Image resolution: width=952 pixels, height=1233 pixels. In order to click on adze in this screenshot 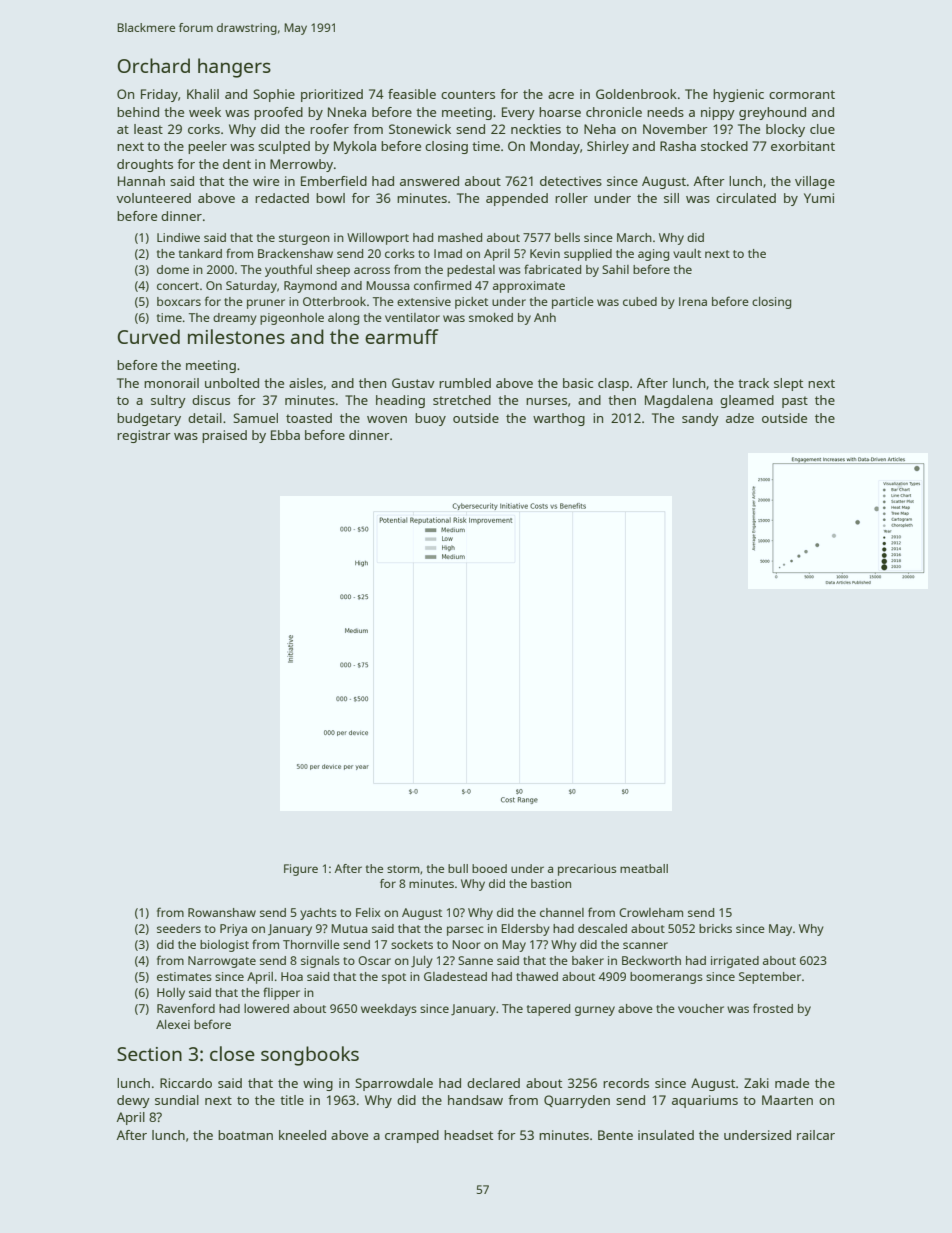, I will do `click(740, 418)`.
